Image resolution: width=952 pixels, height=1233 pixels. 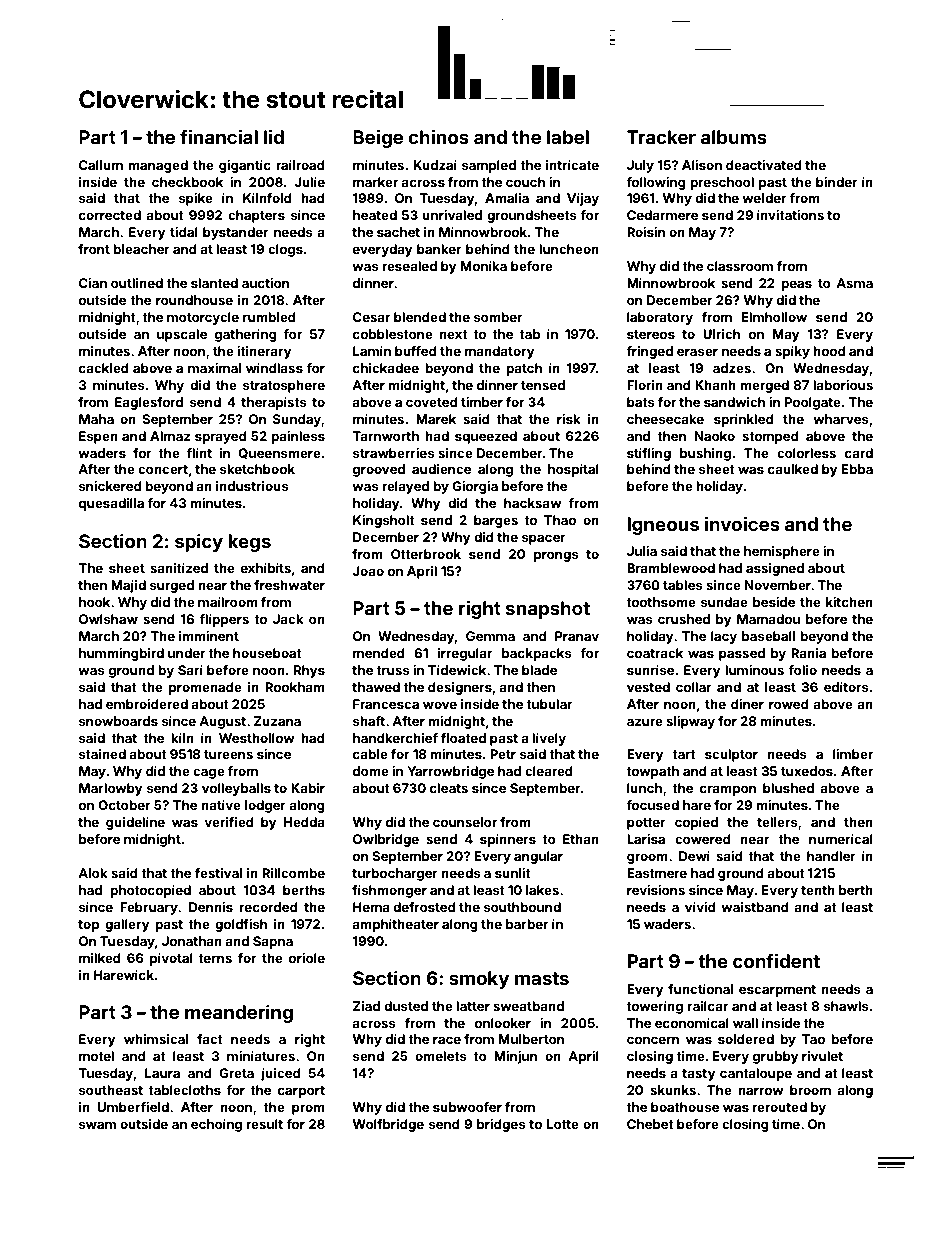 What do you see at coordinates (776, 960) in the screenshot?
I see `confident` at bounding box center [776, 960].
